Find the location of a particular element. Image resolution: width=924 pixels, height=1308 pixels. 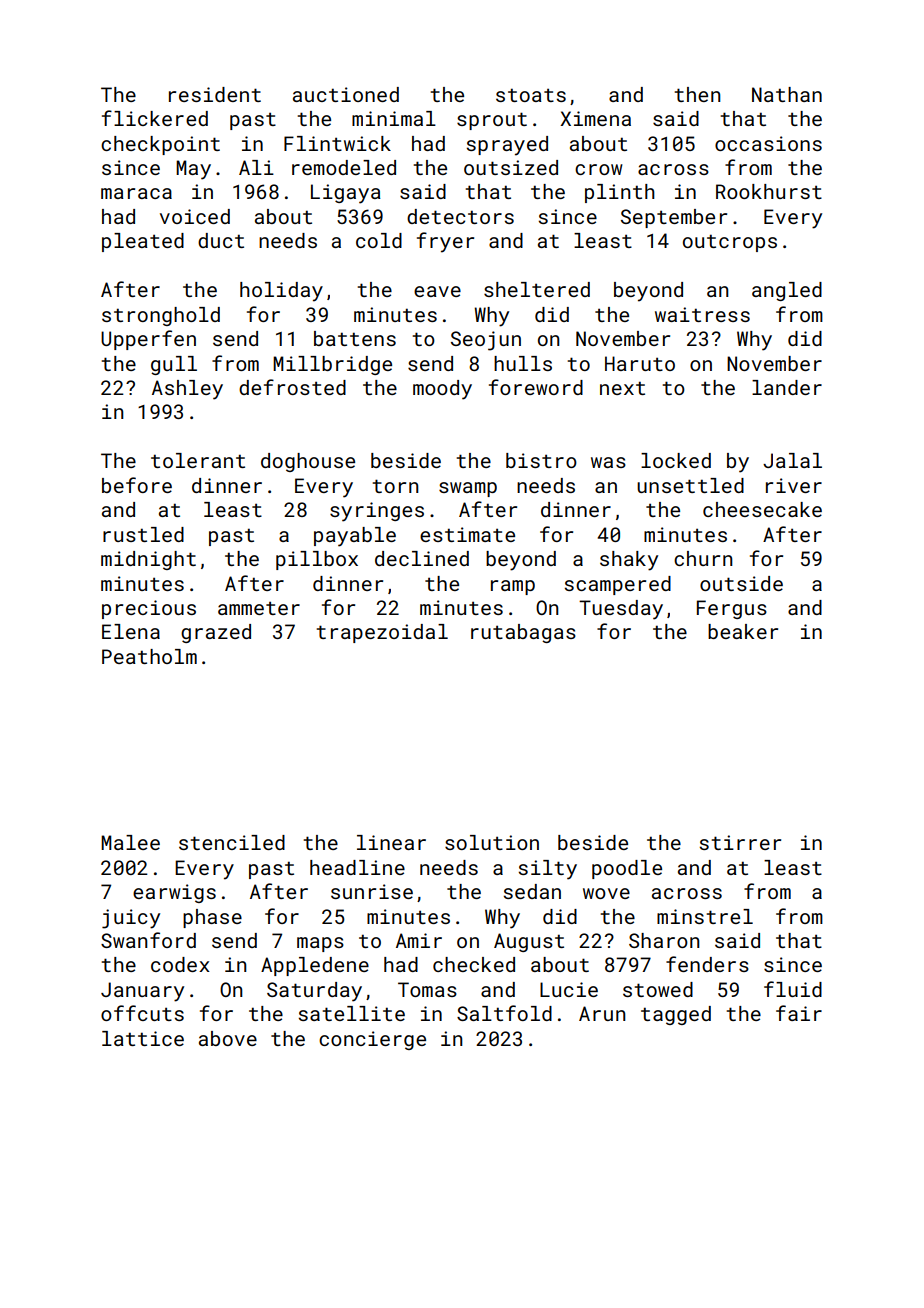

stoats is located at coordinates (531, 95).
